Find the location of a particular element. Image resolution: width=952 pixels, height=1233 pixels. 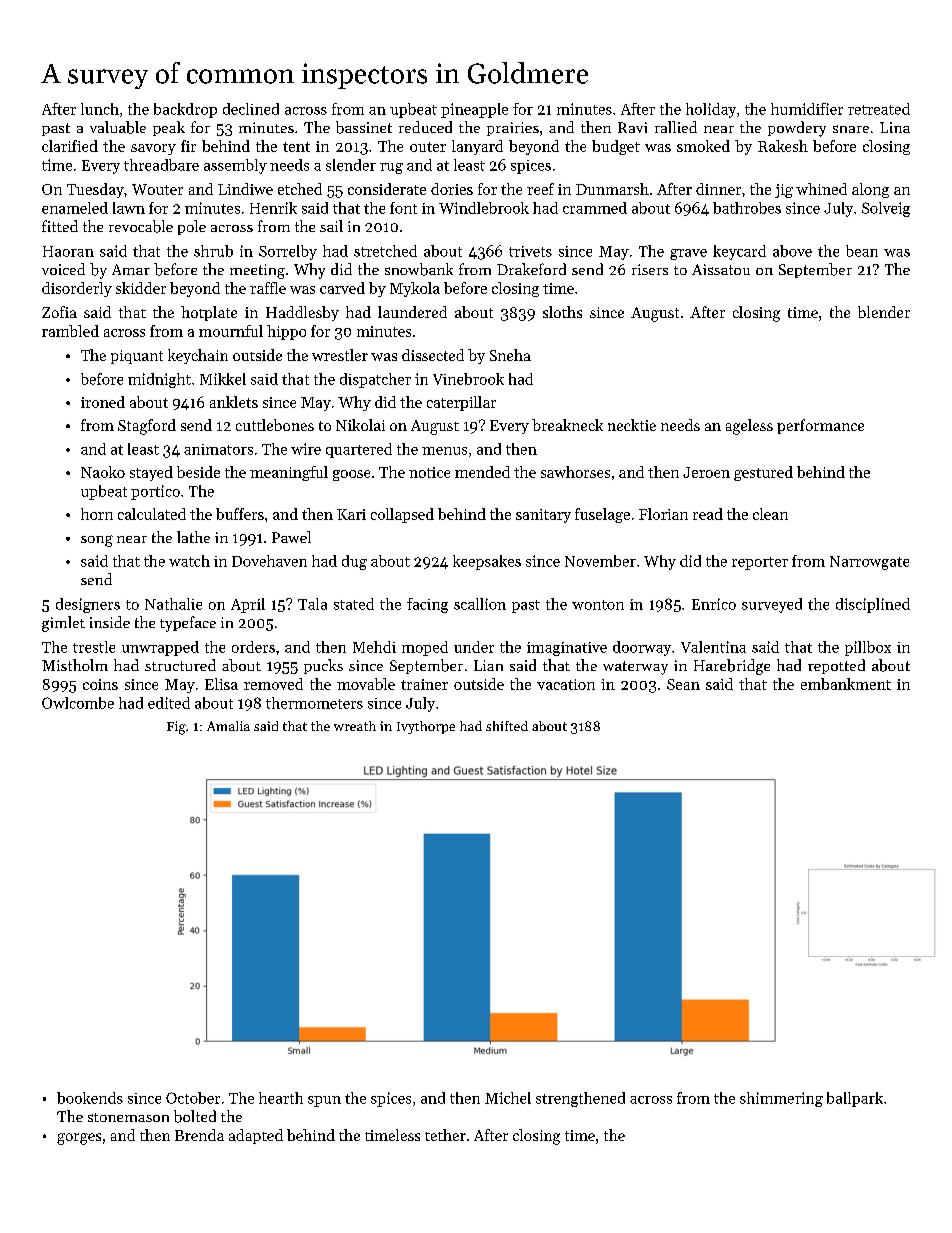

bookends is located at coordinates (90, 1098).
